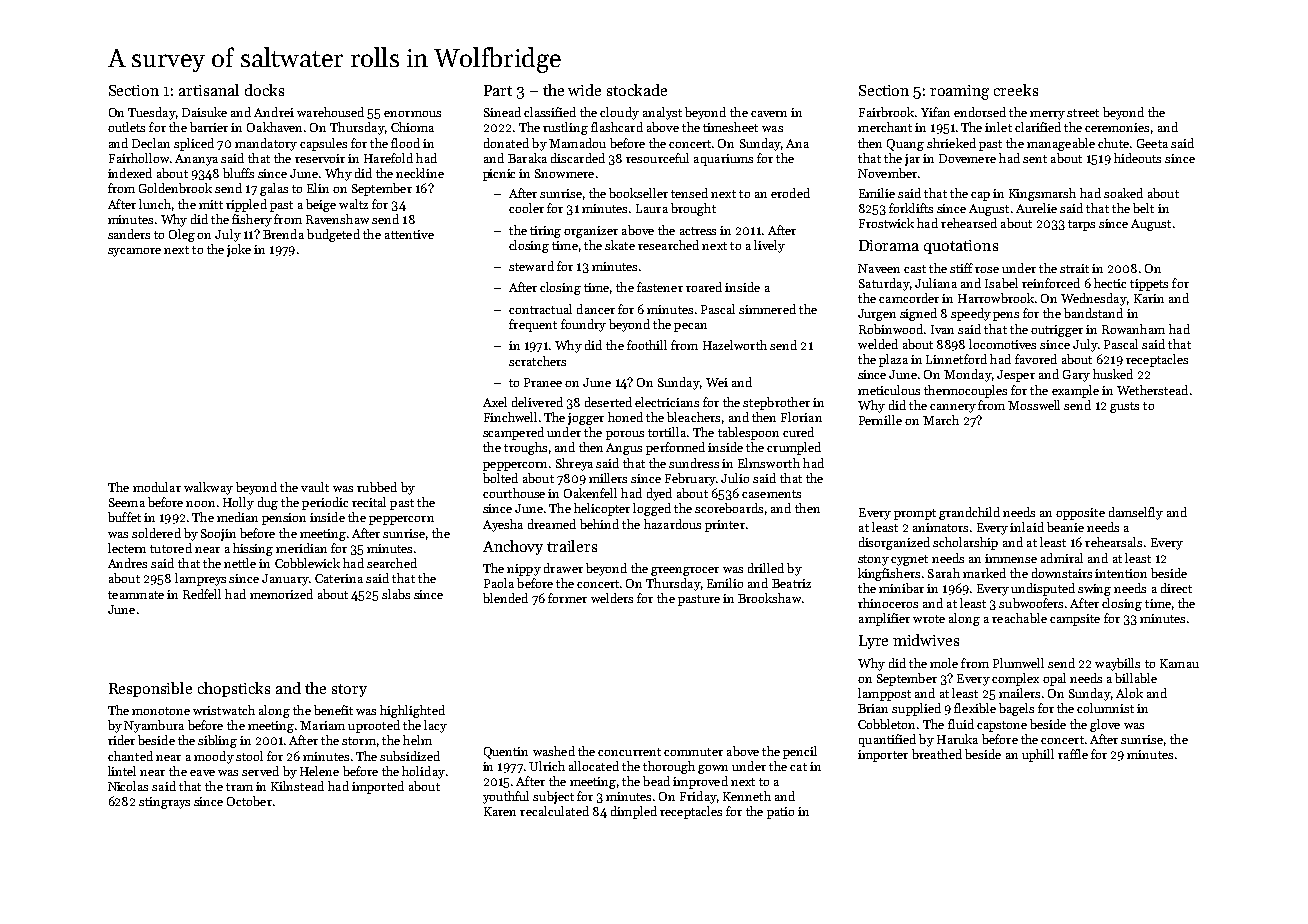 This document has width=1308, height=924. Describe the element at coordinates (911, 208) in the document. I see `forklifts` at that location.
